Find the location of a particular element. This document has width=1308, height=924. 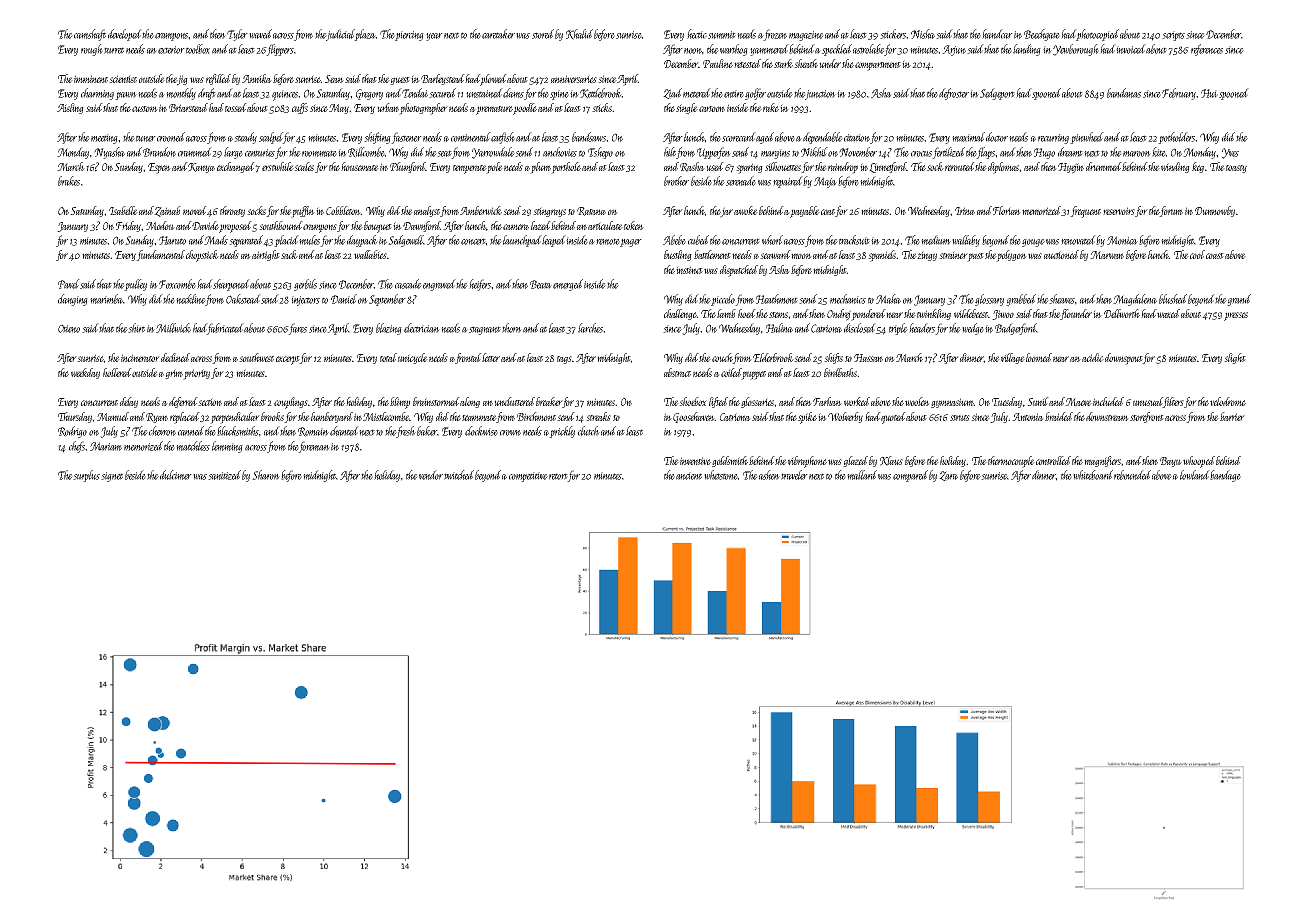

waved is located at coordinates (260, 34).
